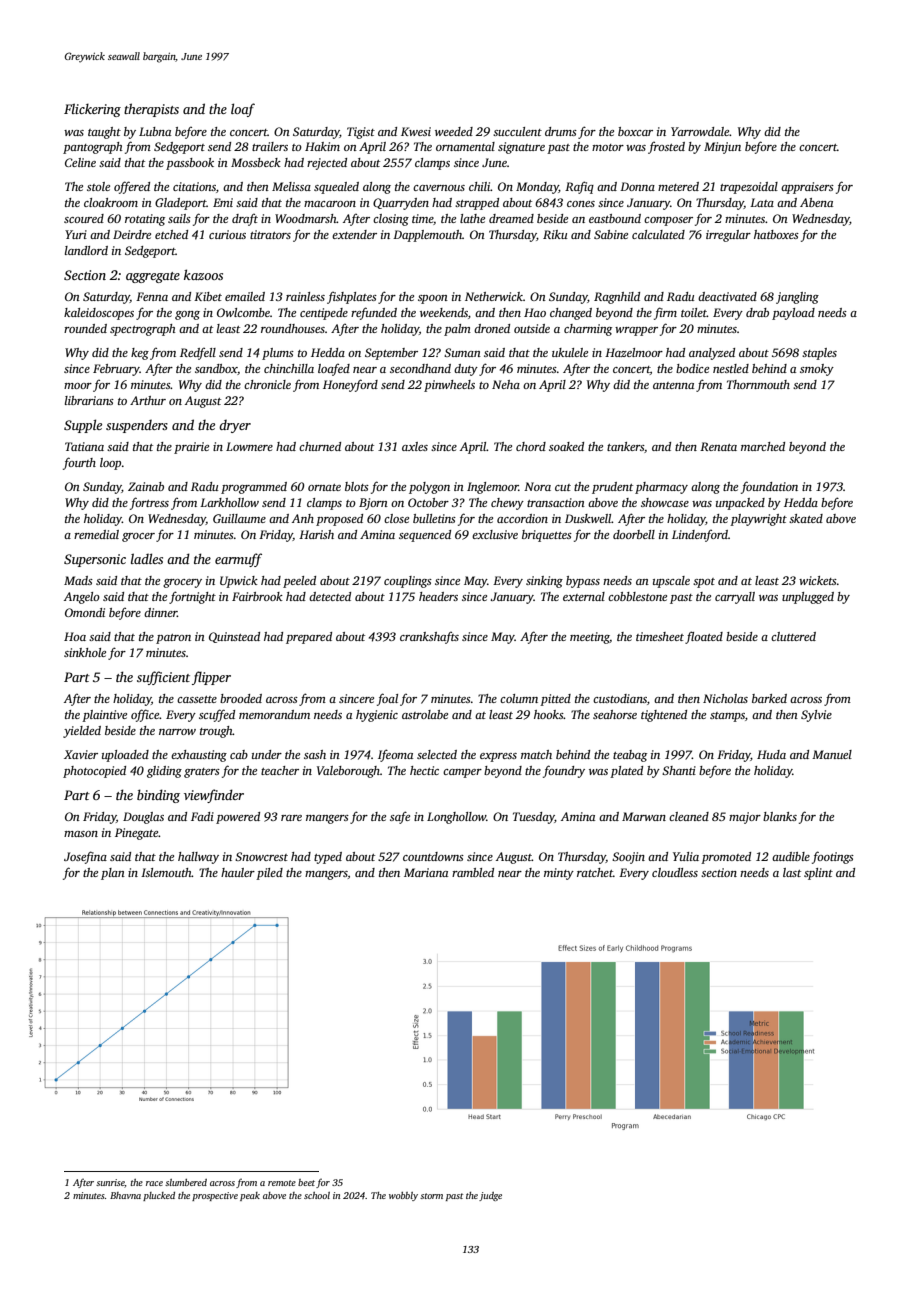 The image size is (924, 1308). What do you see at coordinates (113, 874) in the screenshot?
I see `plan` at bounding box center [113, 874].
